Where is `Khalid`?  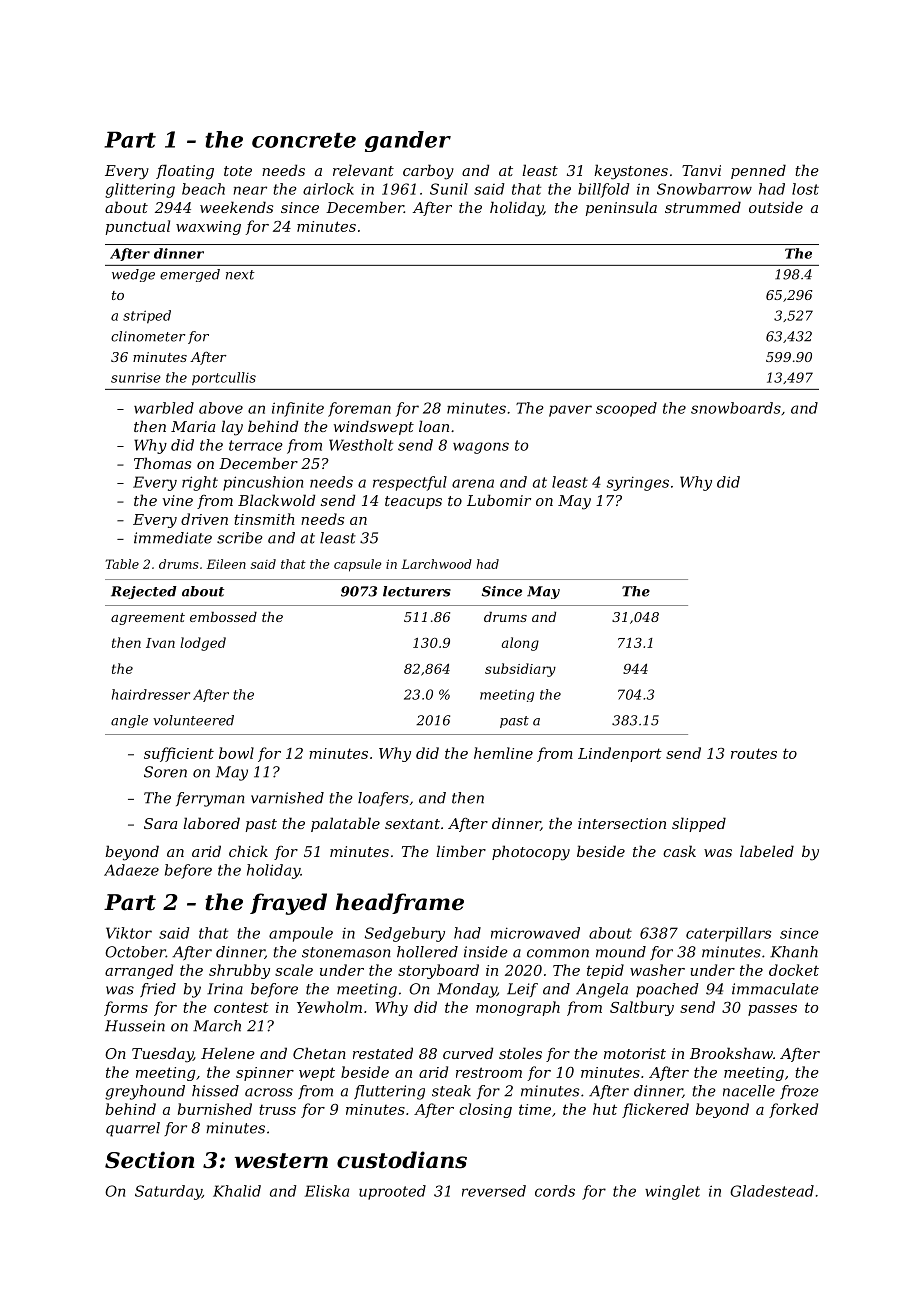 Khalid is located at coordinates (237, 1191).
